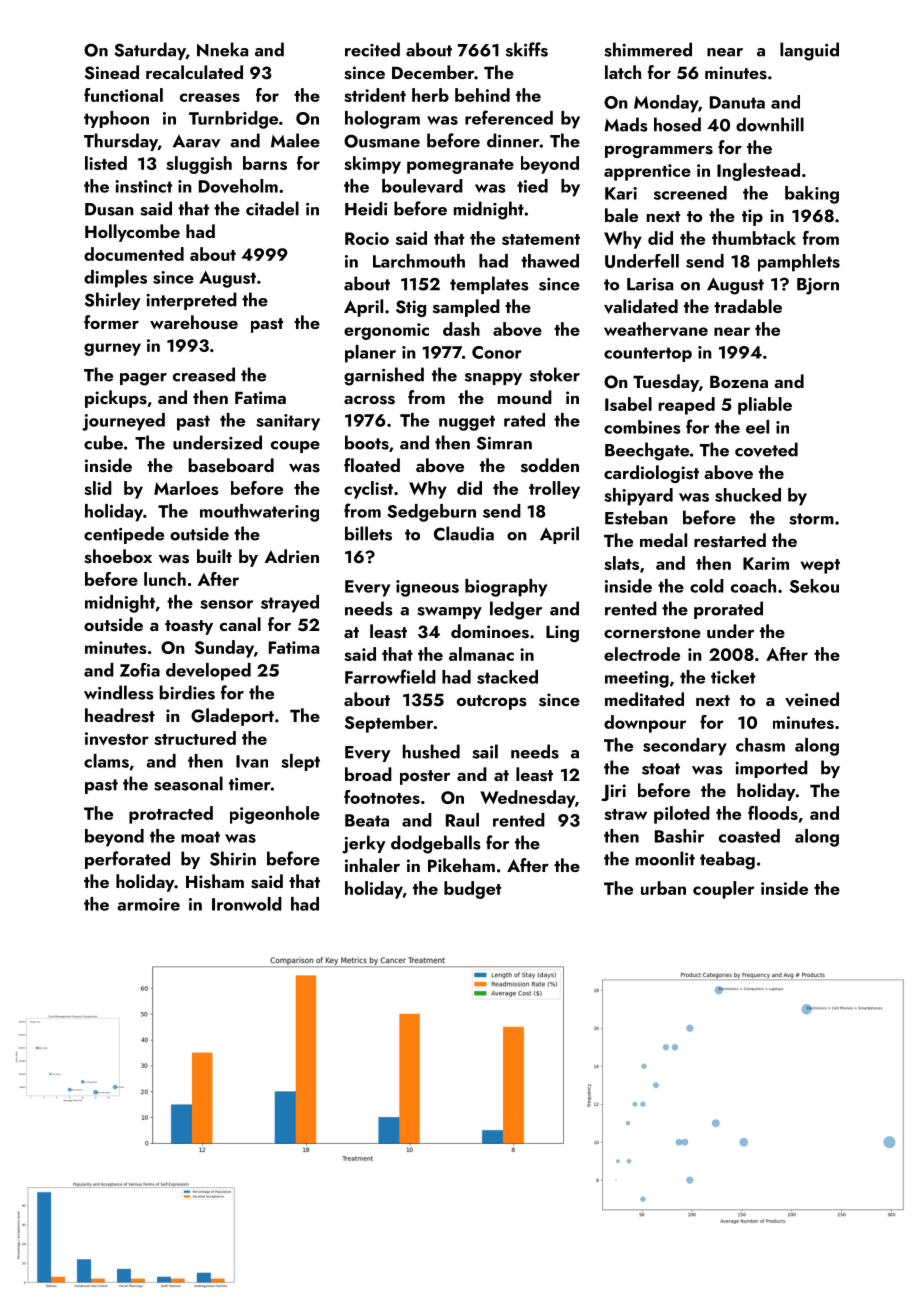 This image has height=1308, width=924. Describe the element at coordinates (372, 49) in the image. I see `recited` at that location.
